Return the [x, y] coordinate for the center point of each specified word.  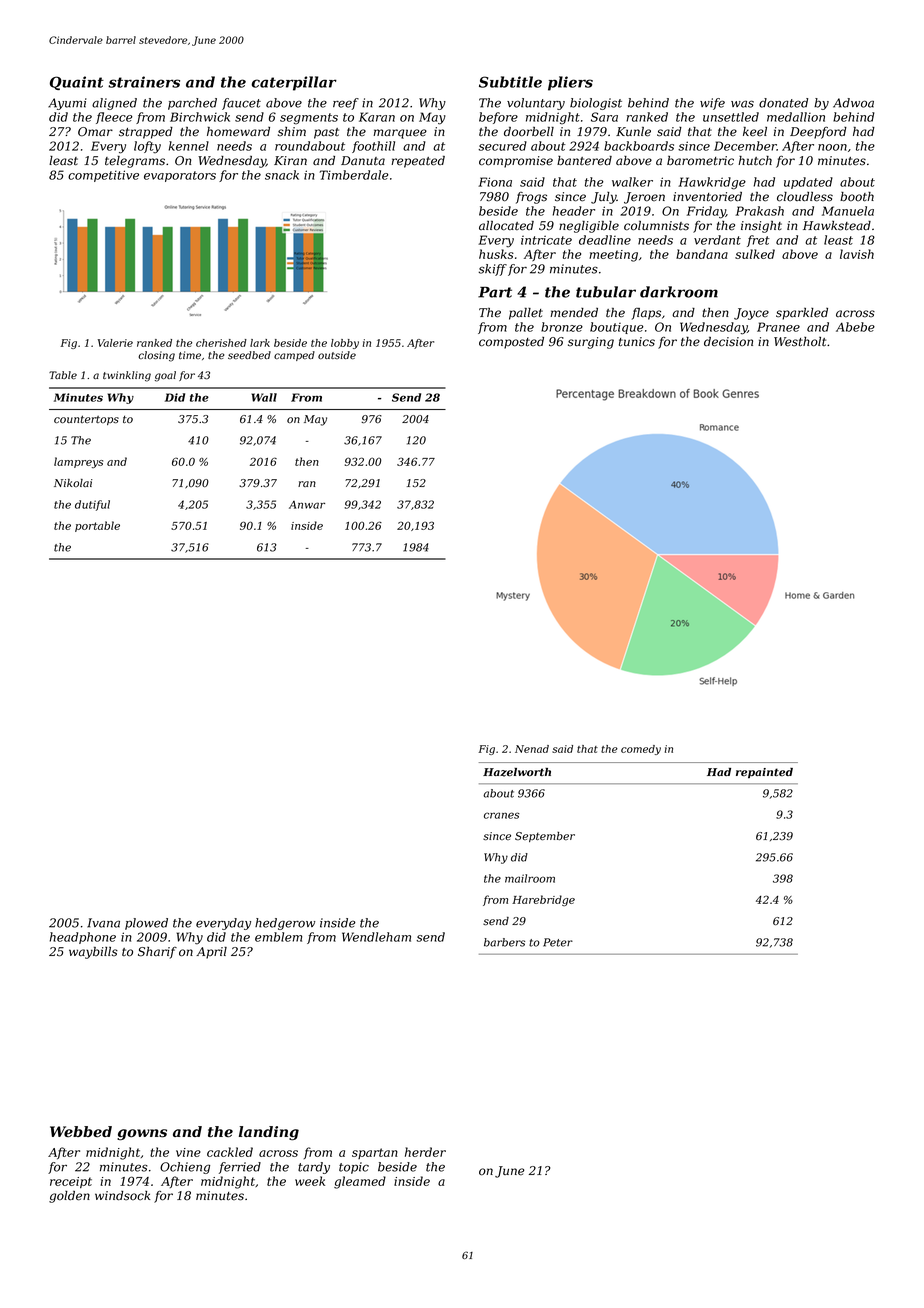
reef [346, 104]
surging [591, 343]
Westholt [800, 342]
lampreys [78, 462]
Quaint [77, 83]
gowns [142, 1135]
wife [712, 104]
